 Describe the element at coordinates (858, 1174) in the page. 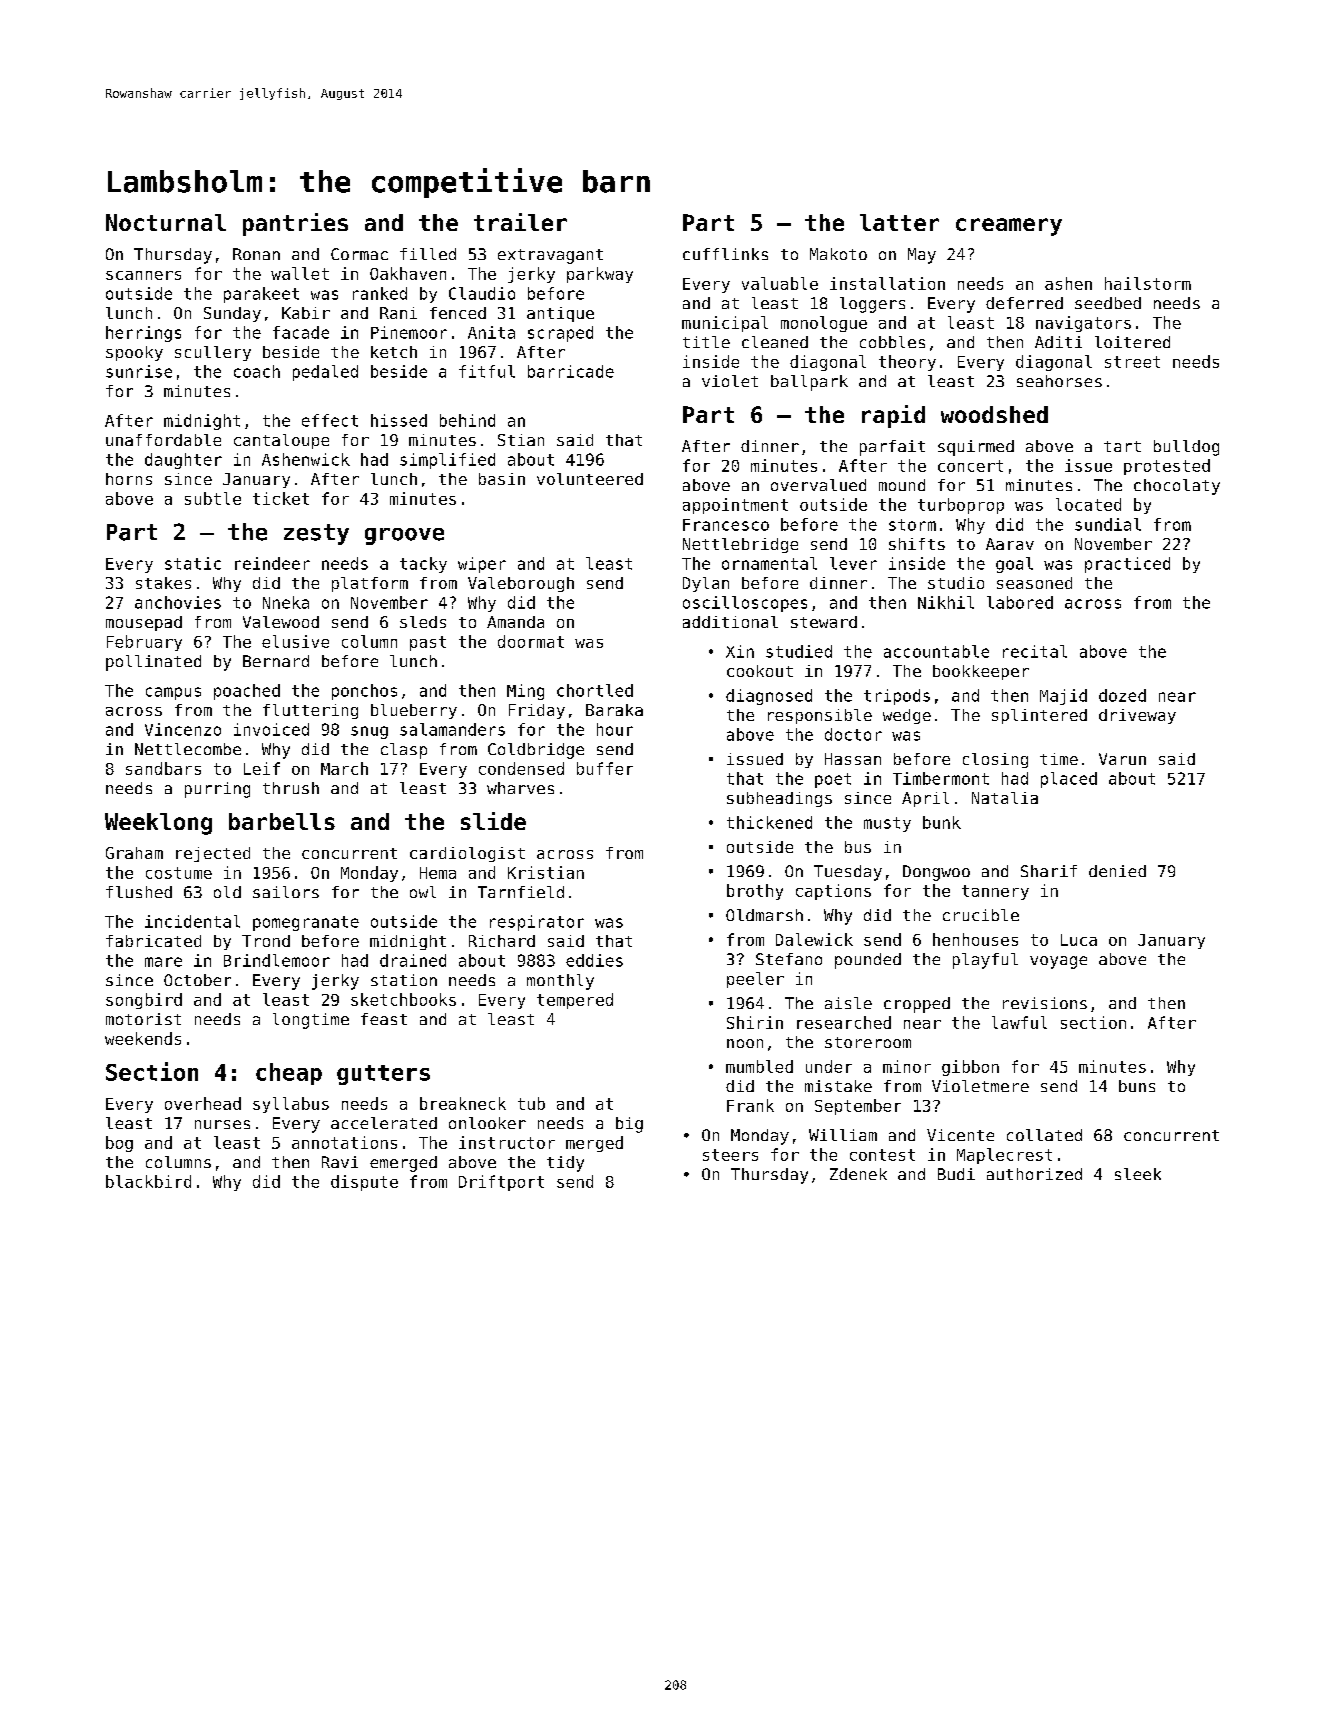

I see `Zdenek` at that location.
